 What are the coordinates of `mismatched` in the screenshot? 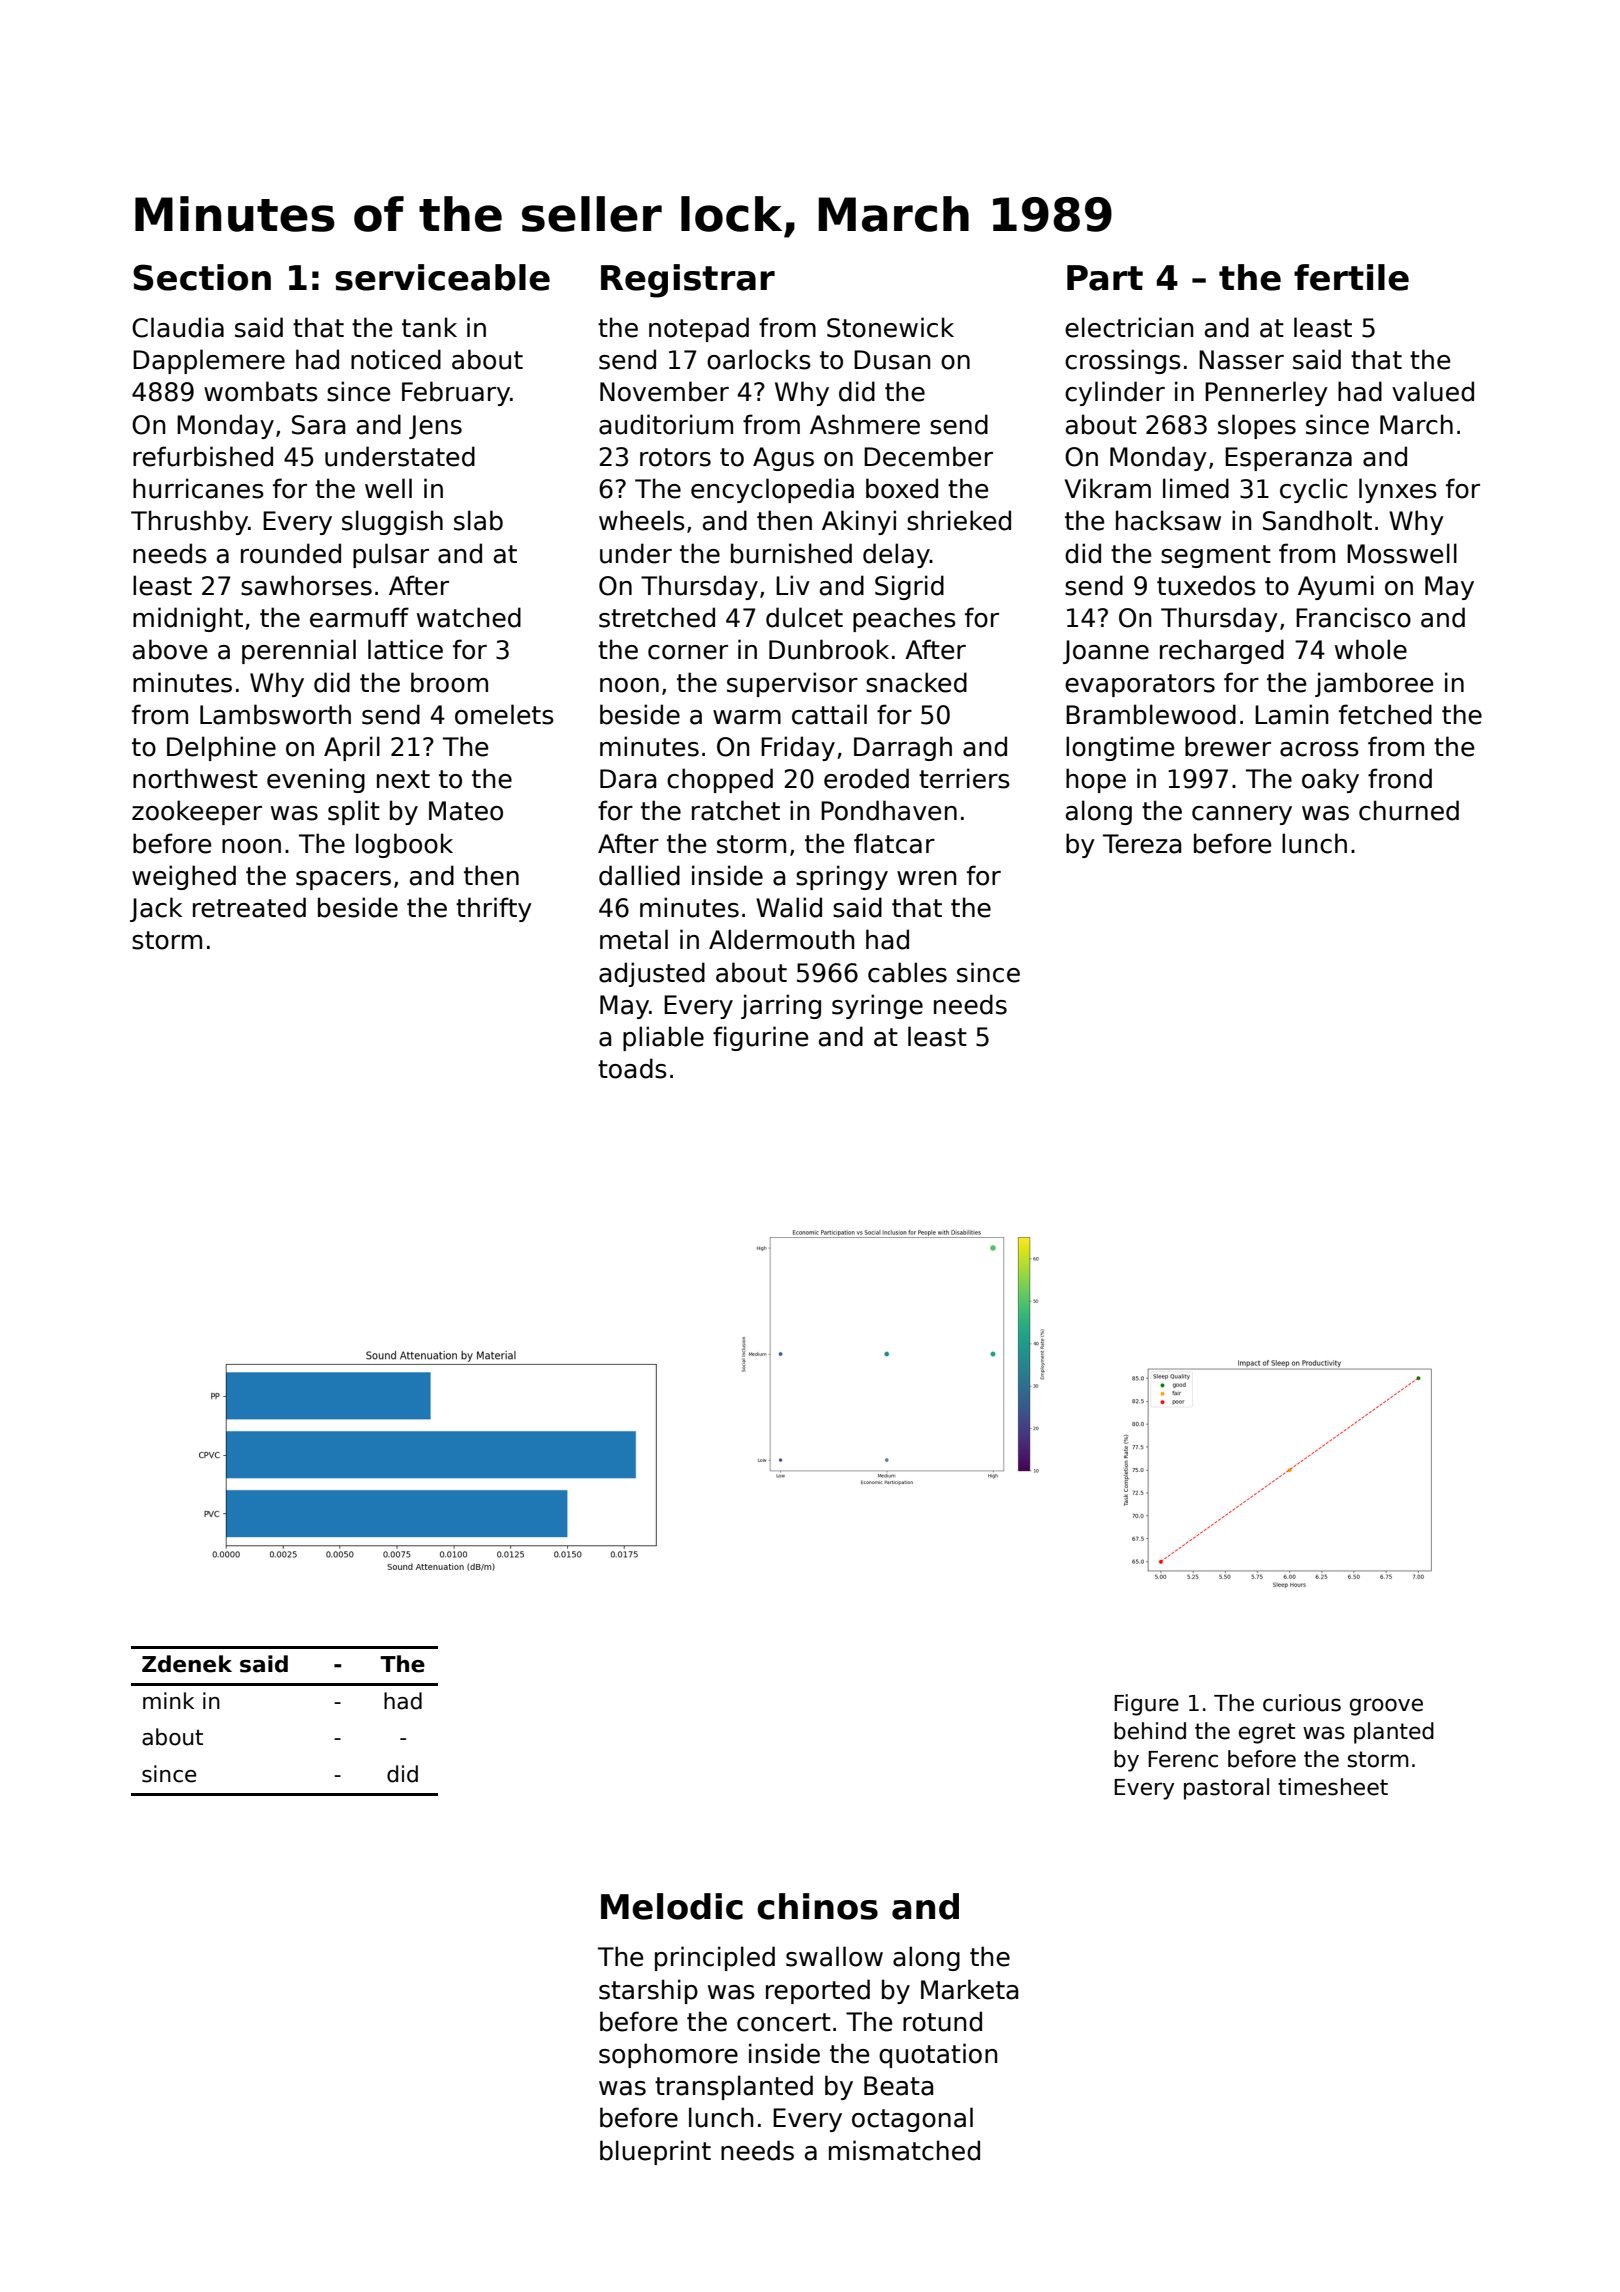 It's located at (904, 2150).
